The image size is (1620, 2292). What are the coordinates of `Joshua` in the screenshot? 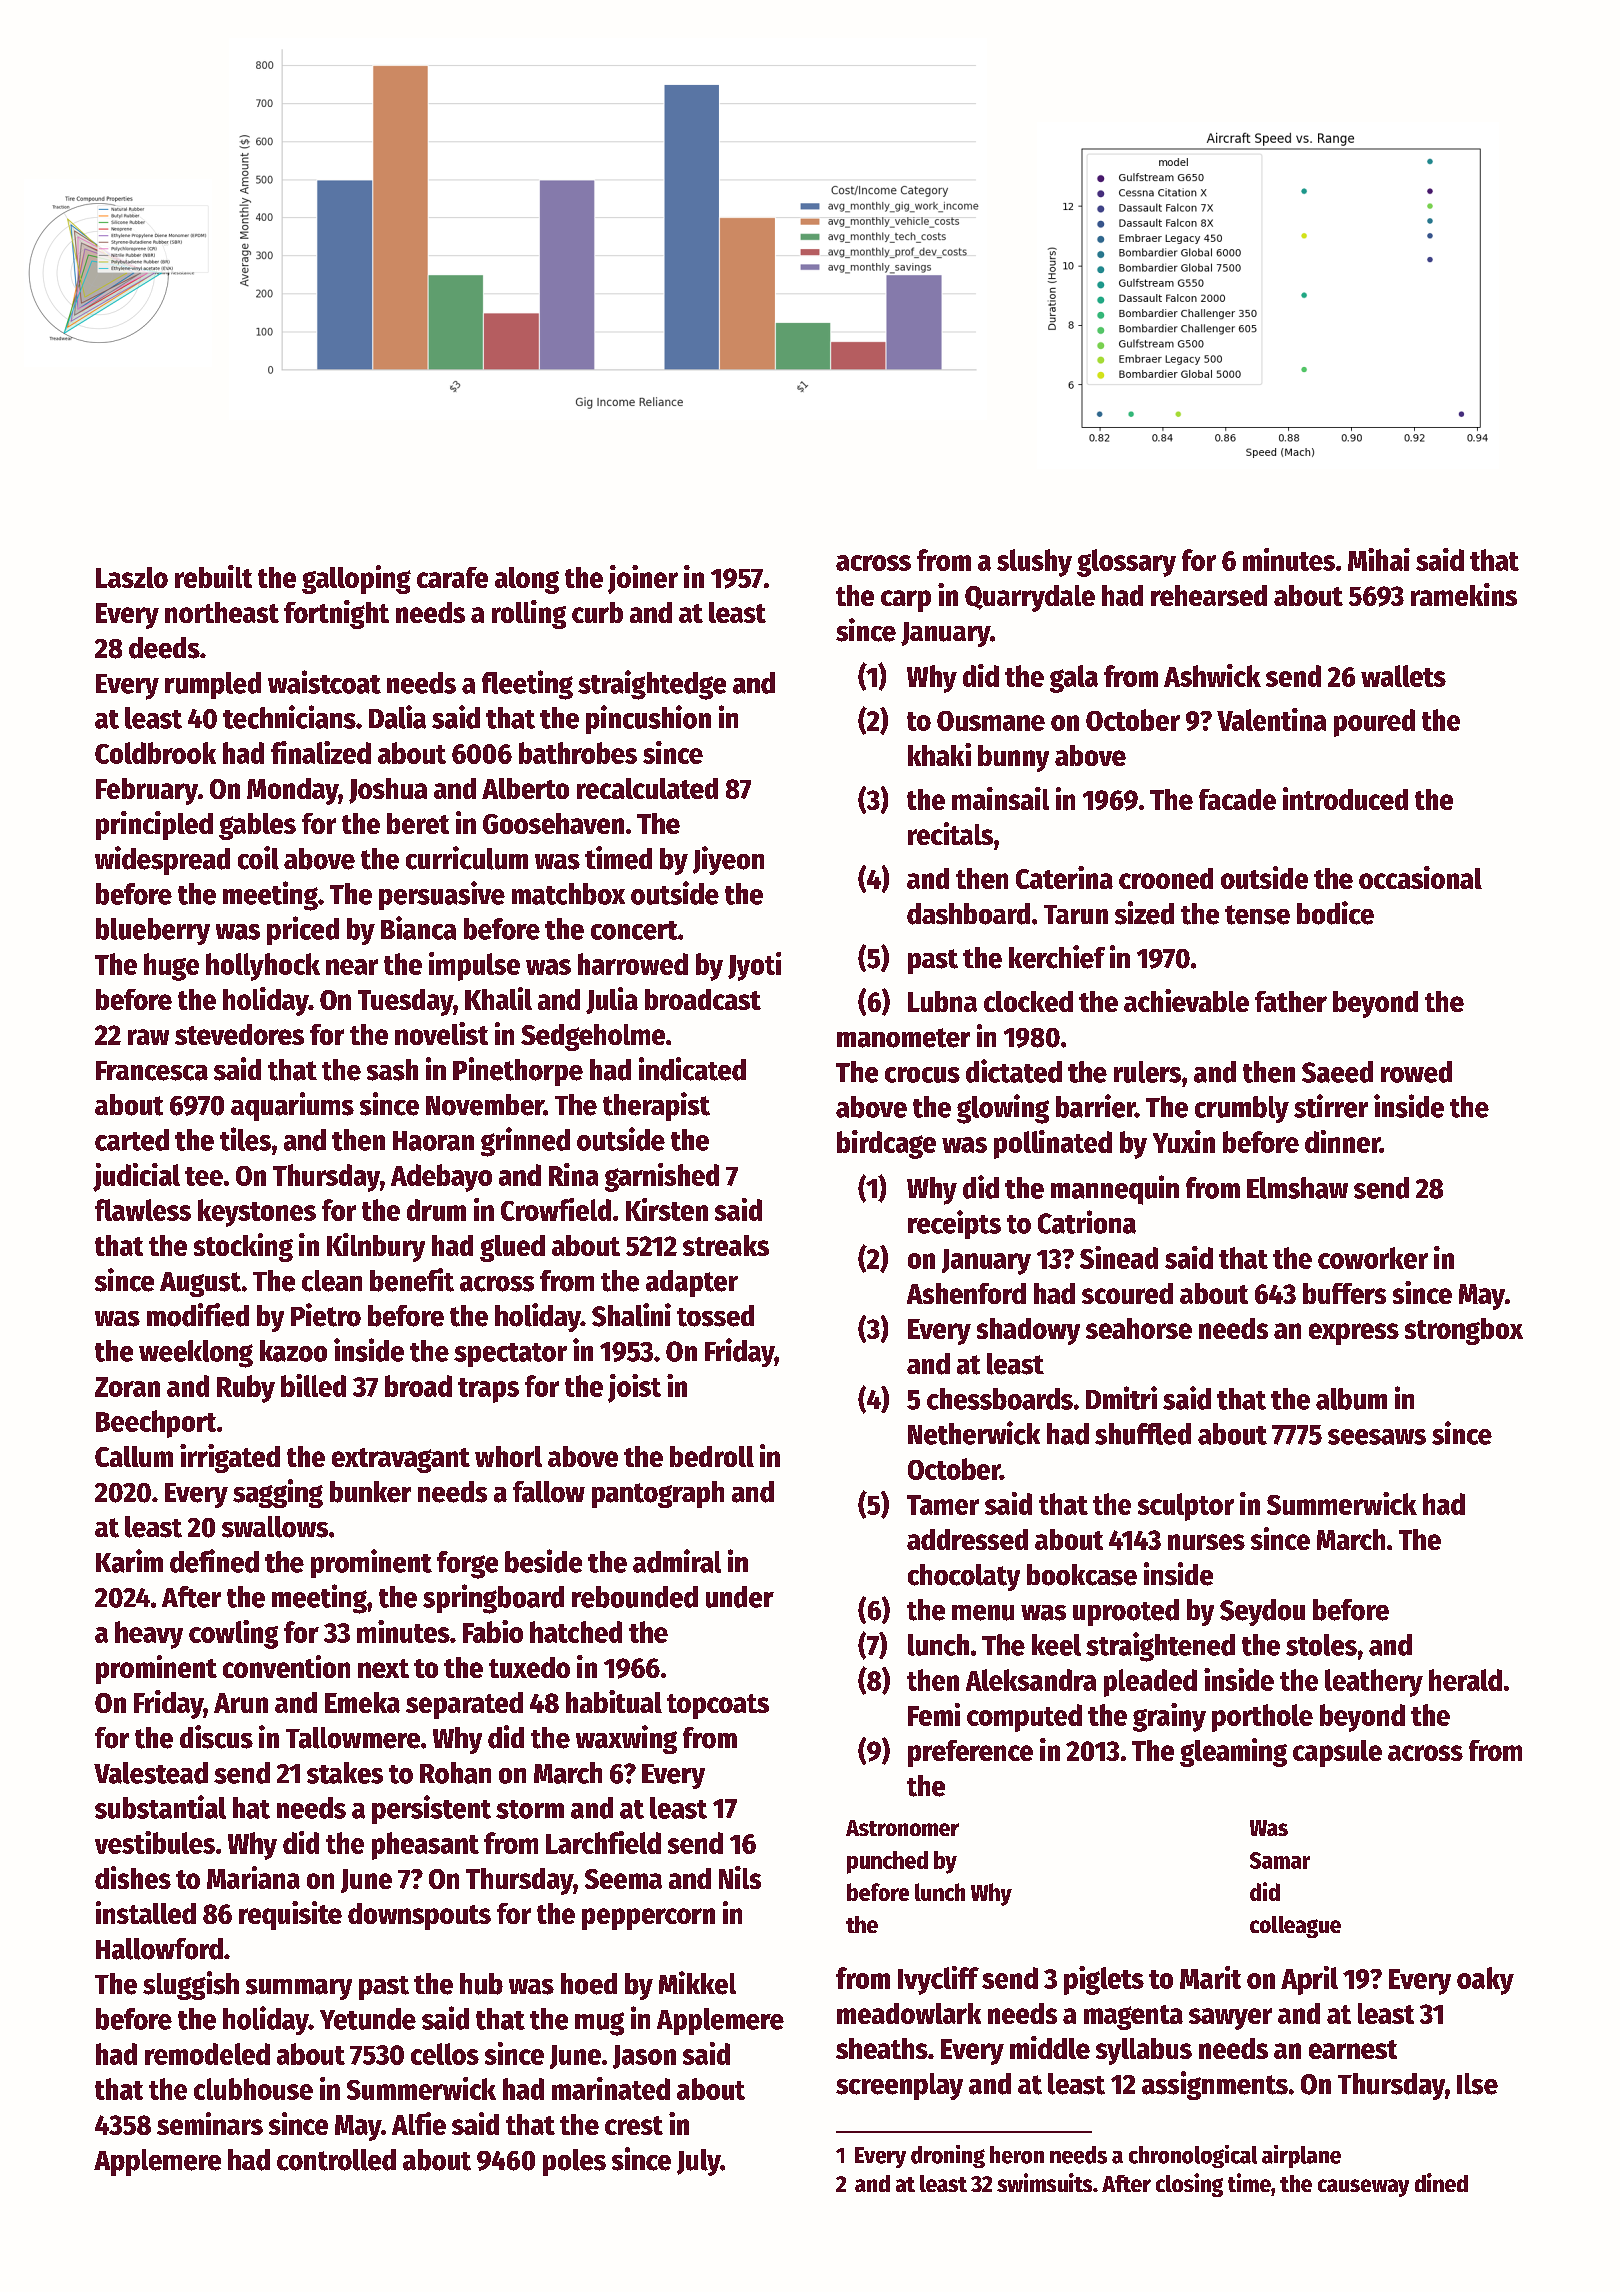 It's located at (388, 791).
